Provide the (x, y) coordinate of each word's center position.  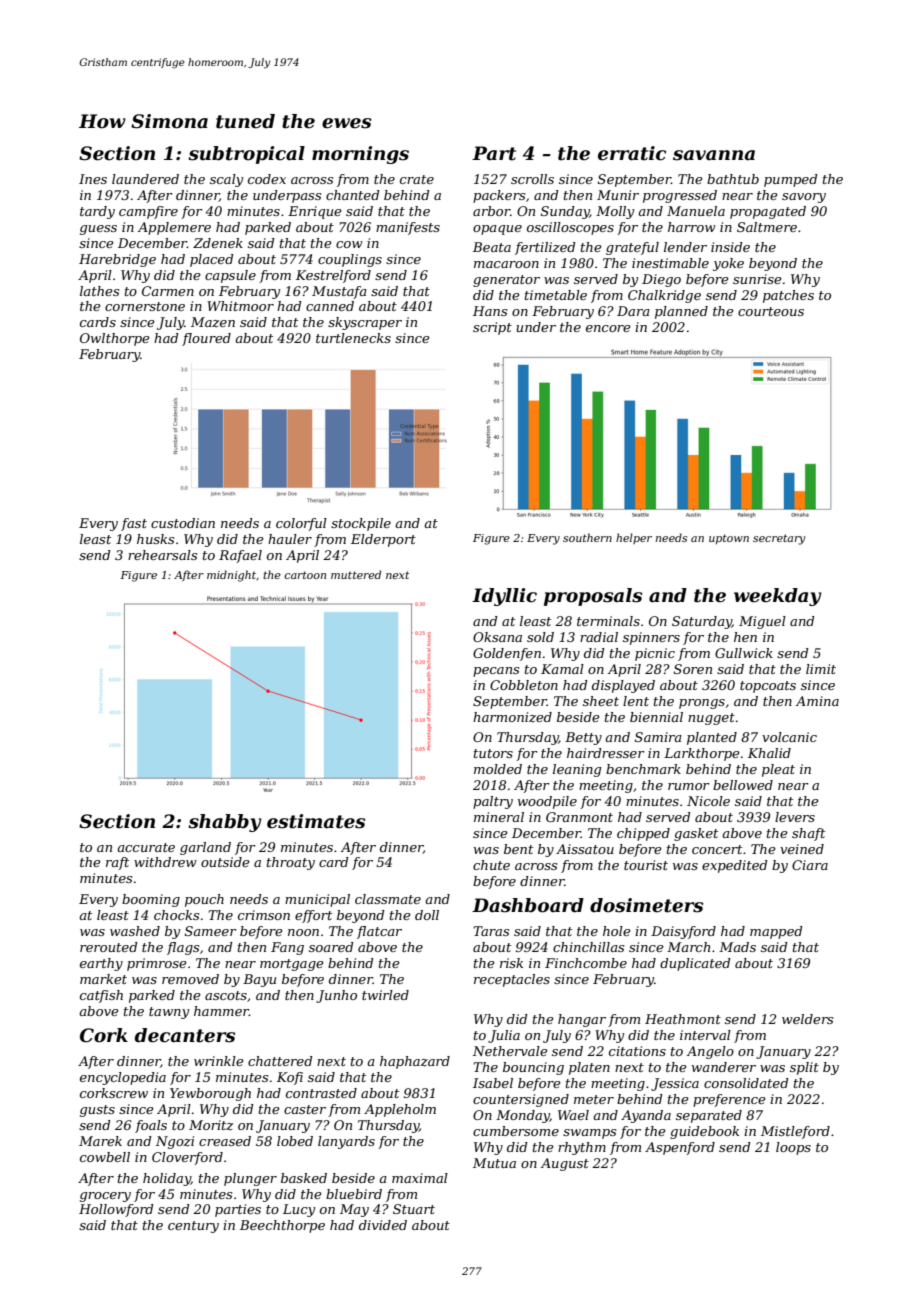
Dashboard (528, 905)
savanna (714, 155)
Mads (737, 947)
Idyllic (504, 597)
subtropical (246, 155)
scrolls (532, 179)
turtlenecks (353, 338)
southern (587, 537)
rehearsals (162, 555)
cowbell (105, 1157)
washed (135, 931)
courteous (771, 311)
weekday (778, 597)
